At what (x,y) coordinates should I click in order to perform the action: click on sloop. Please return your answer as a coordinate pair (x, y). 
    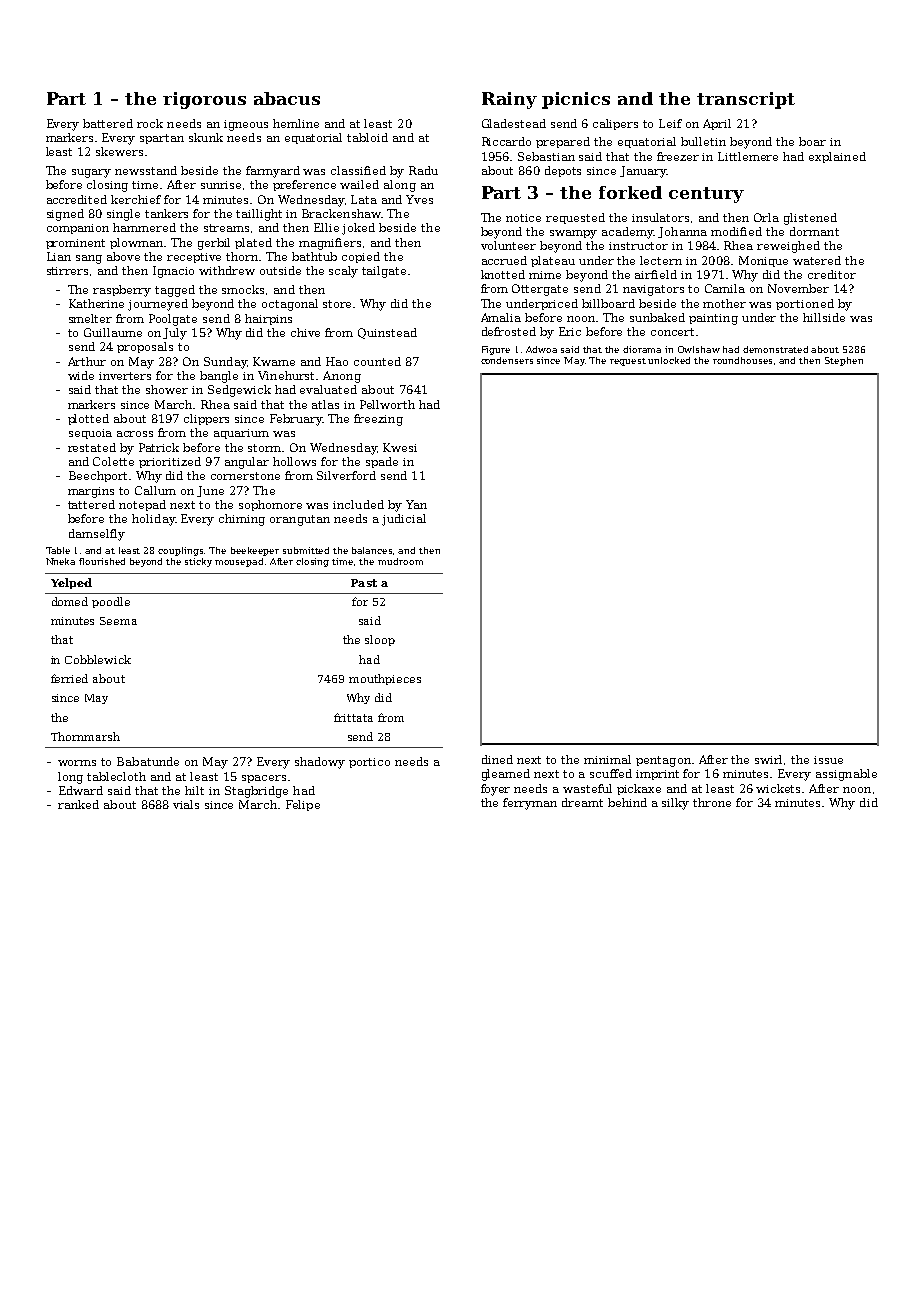
    Looking at the image, I should click on (380, 640).
